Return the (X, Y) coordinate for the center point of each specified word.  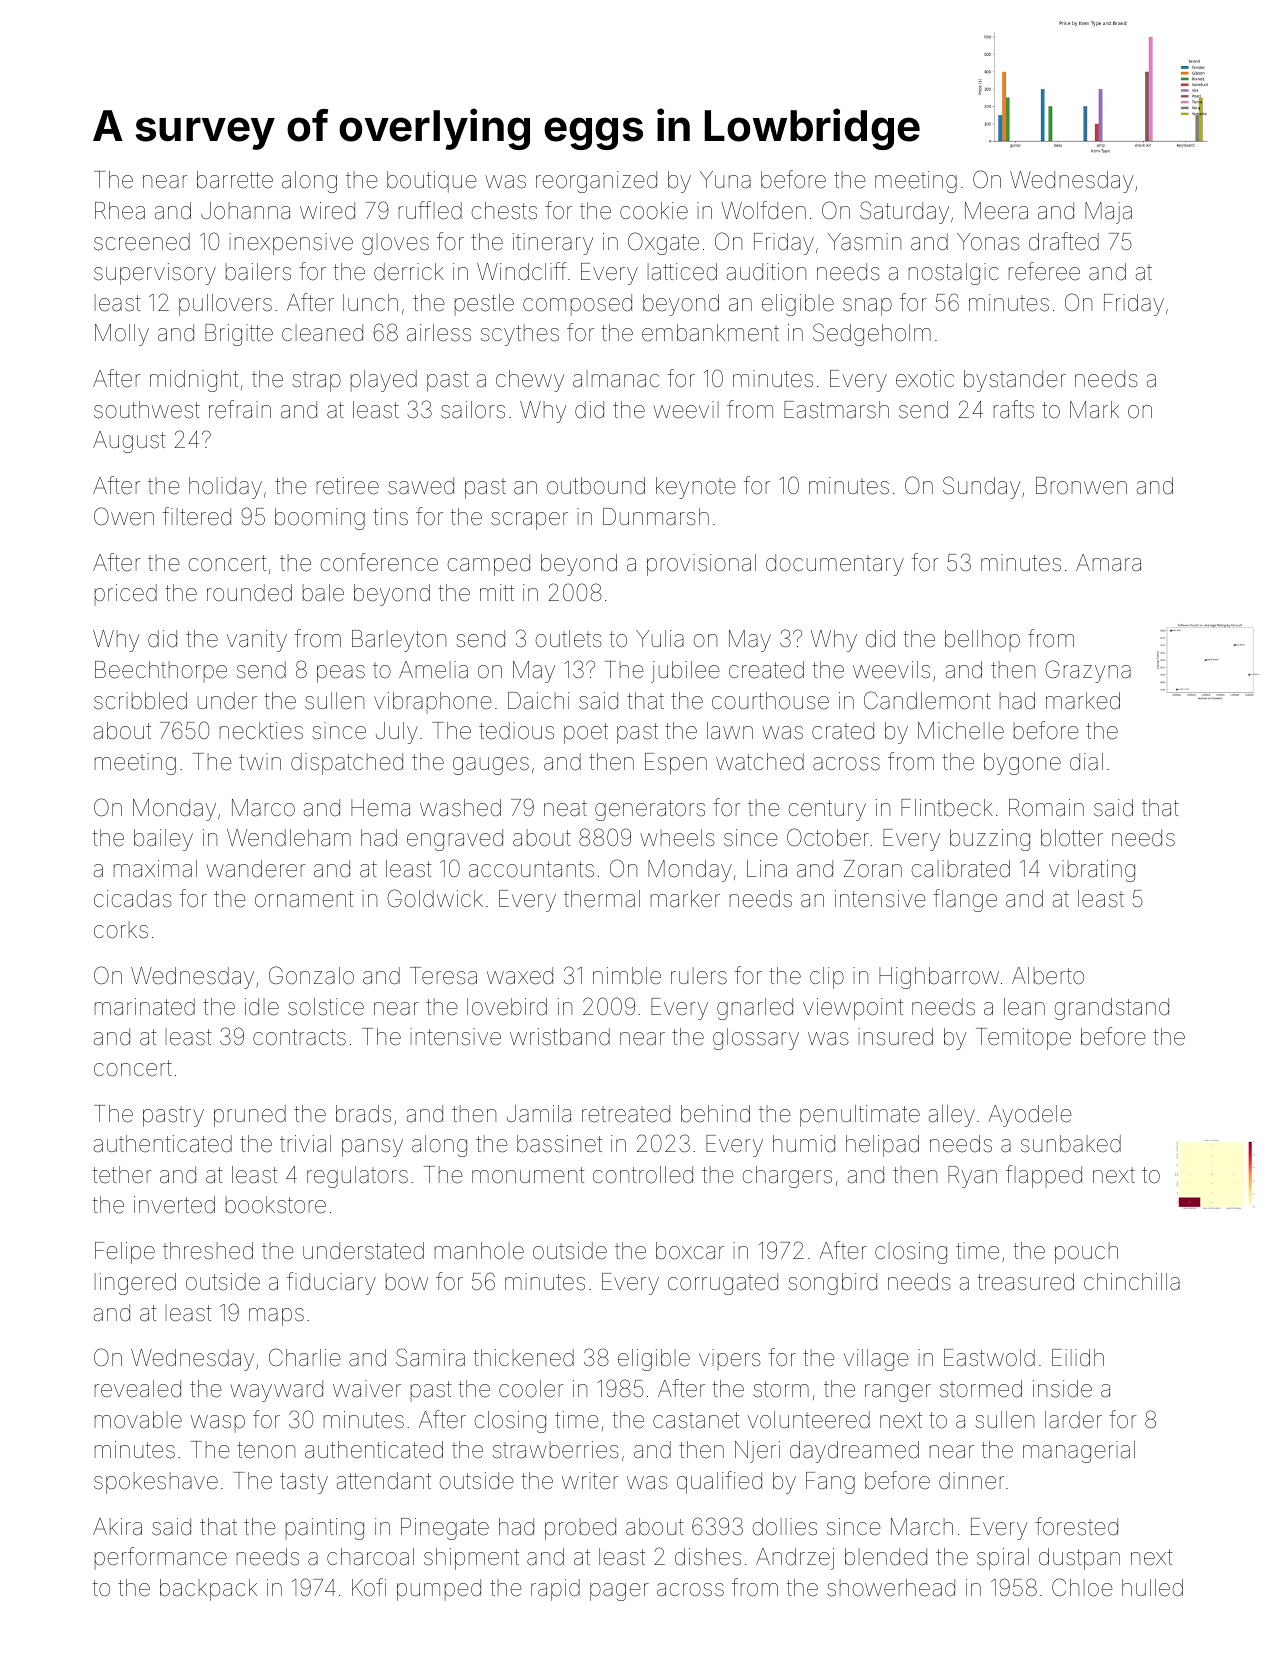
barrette (235, 180)
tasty (304, 1483)
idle (262, 1007)
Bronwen (1081, 486)
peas (341, 674)
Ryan (972, 1177)
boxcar (690, 1251)
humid (804, 1144)
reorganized (596, 182)
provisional (701, 565)
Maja (1108, 213)
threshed (208, 1251)
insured (895, 1037)
